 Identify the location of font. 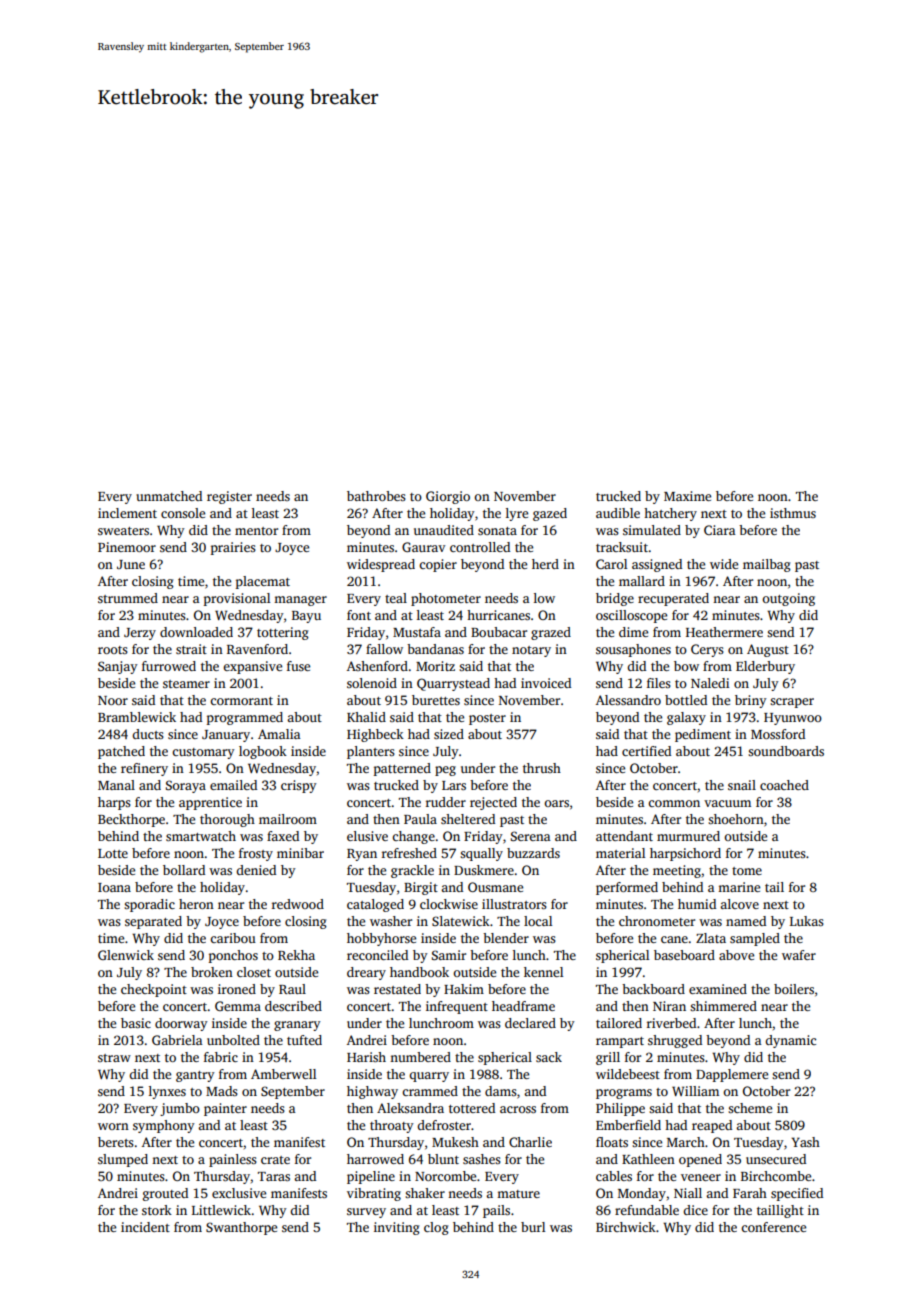
(359, 615).
